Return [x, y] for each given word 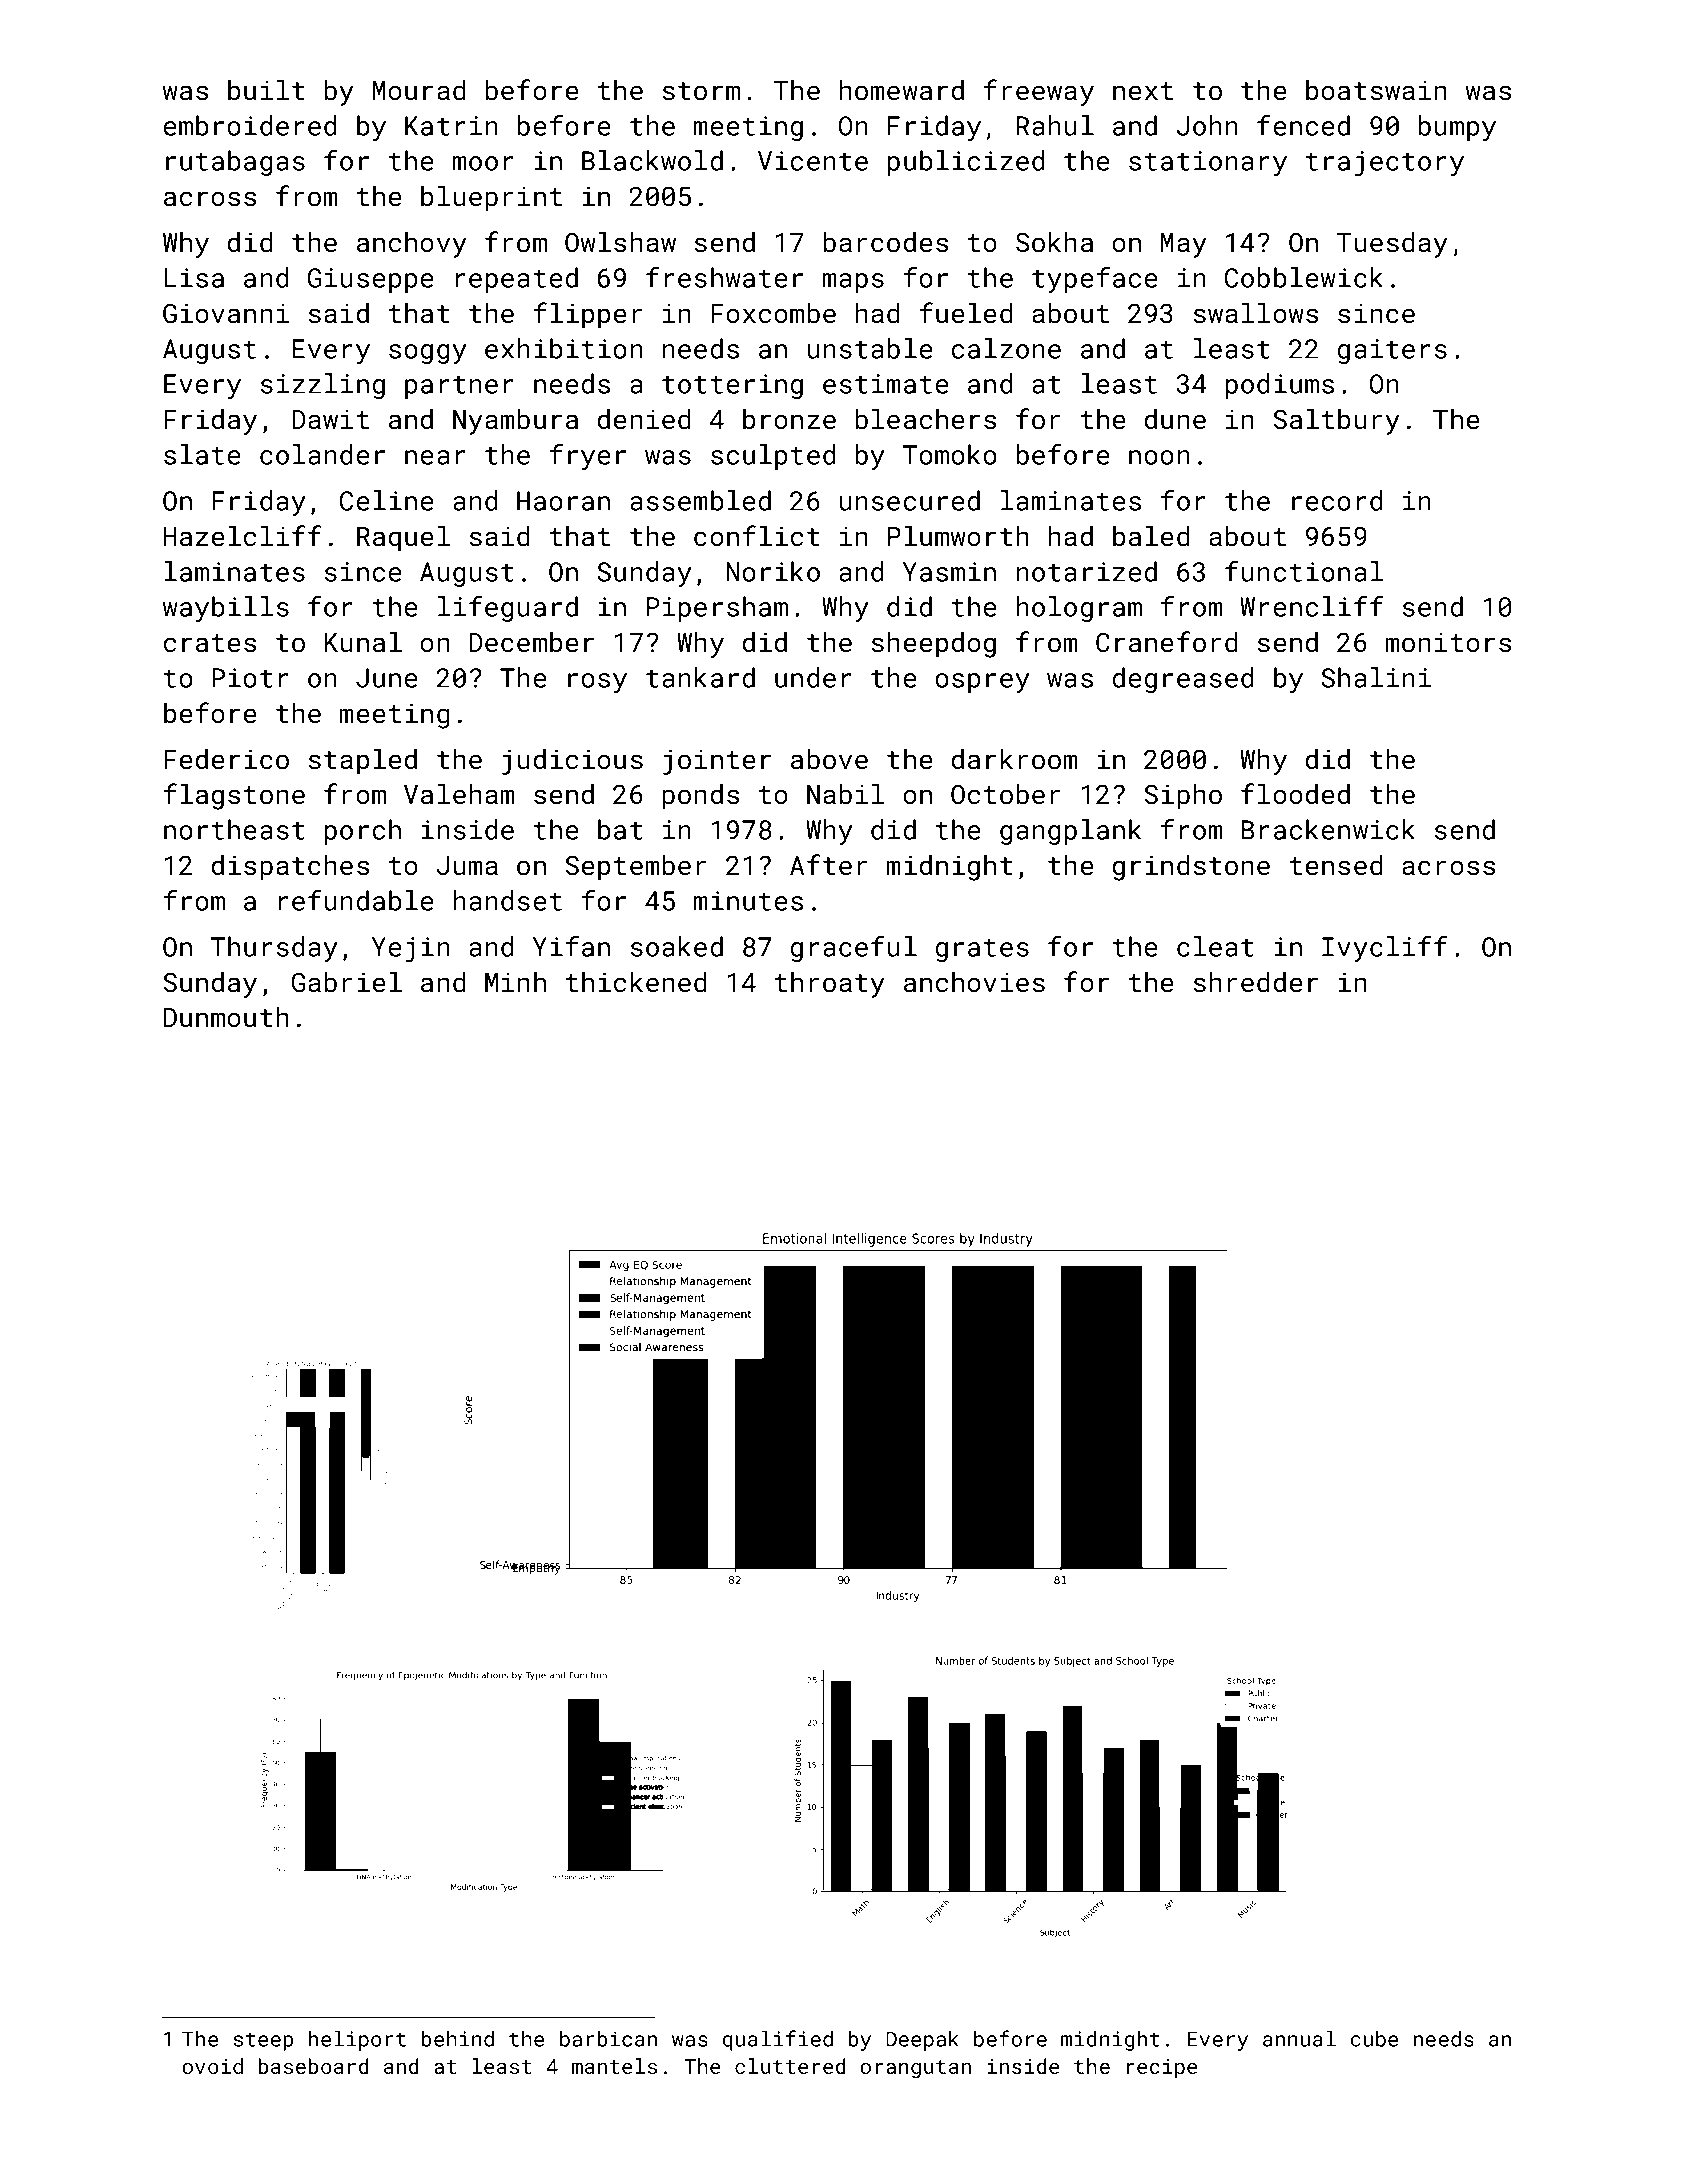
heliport [357, 2041]
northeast [234, 829]
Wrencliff [1311, 606]
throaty [830, 985]
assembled [700, 500]
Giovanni [226, 313]
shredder [1256, 982]
